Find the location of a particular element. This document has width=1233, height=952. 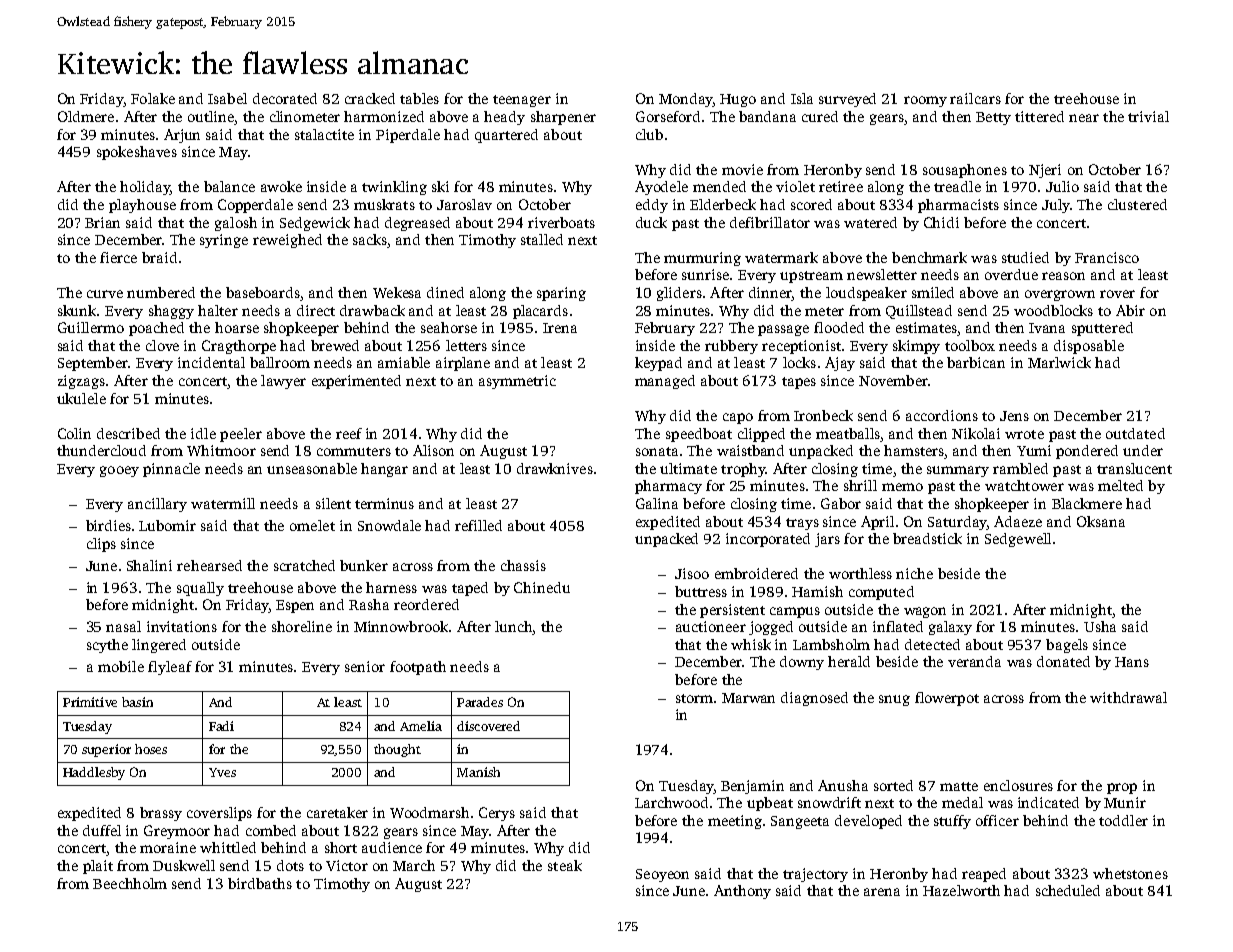

diagnosed is located at coordinates (814, 699).
